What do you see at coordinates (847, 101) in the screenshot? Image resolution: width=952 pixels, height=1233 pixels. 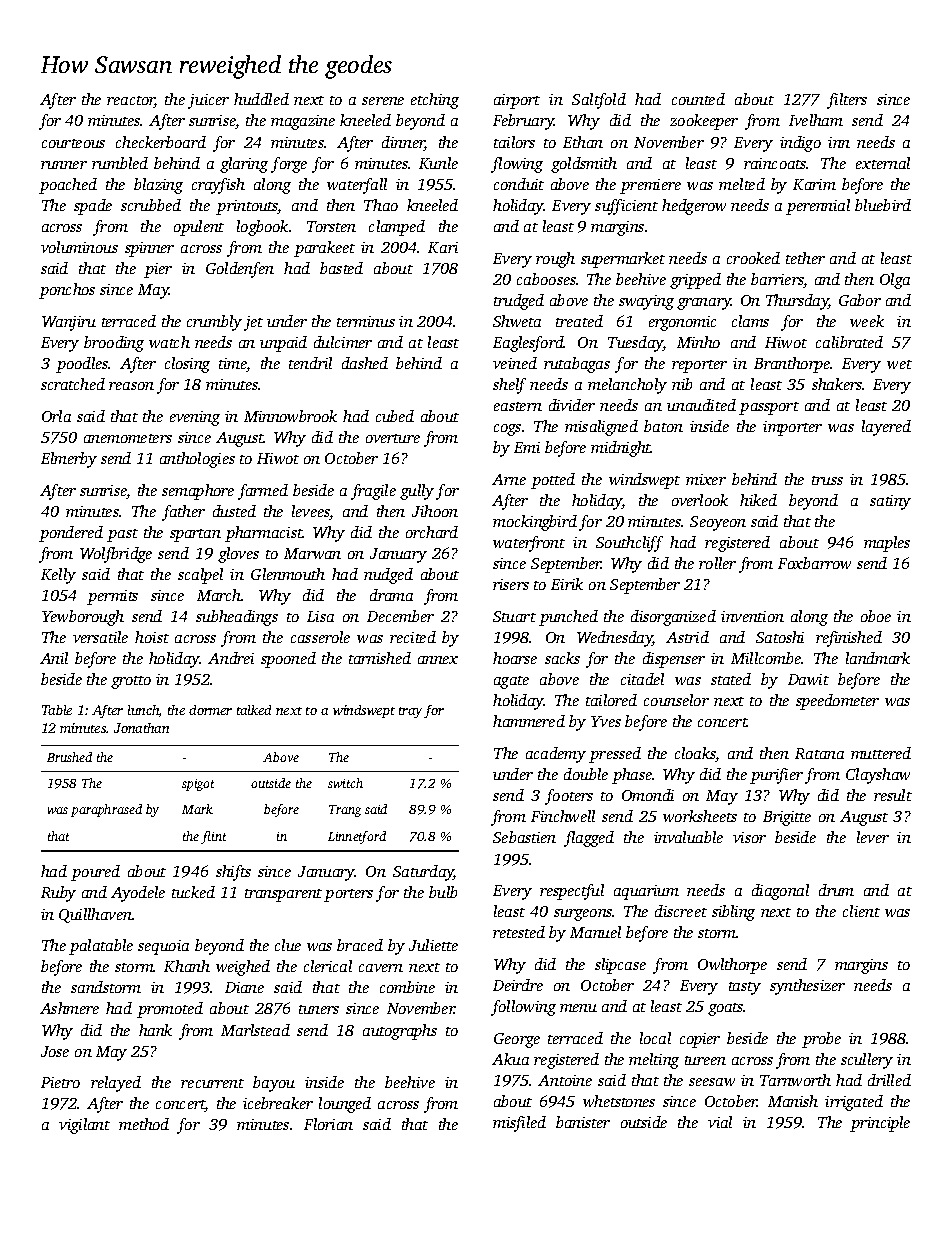 I see `filters` at bounding box center [847, 101].
